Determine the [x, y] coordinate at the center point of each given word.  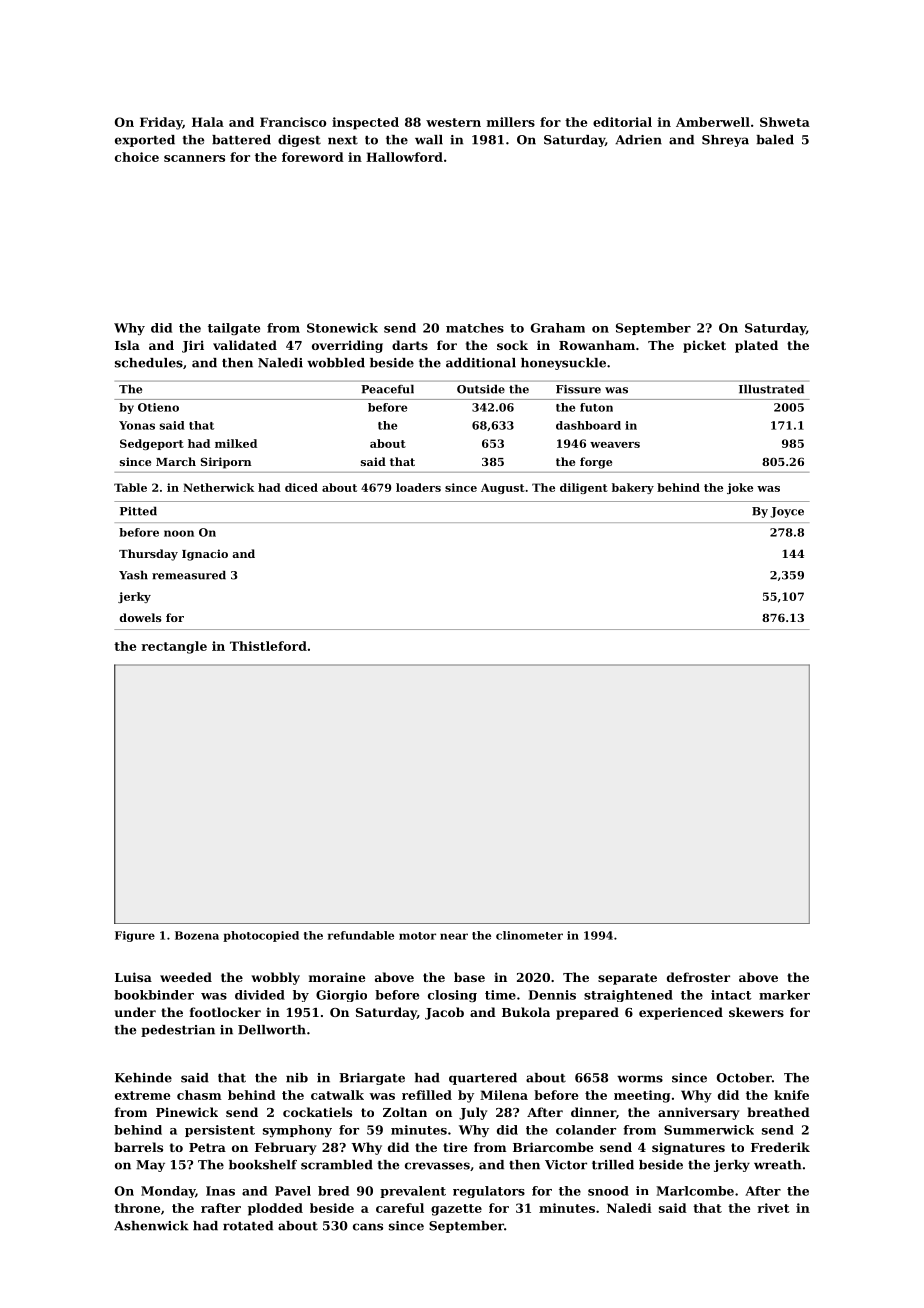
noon [179, 533]
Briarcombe [553, 1147]
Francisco [293, 122]
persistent [220, 1131]
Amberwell [713, 122]
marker [784, 995]
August [503, 488]
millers [511, 122]
